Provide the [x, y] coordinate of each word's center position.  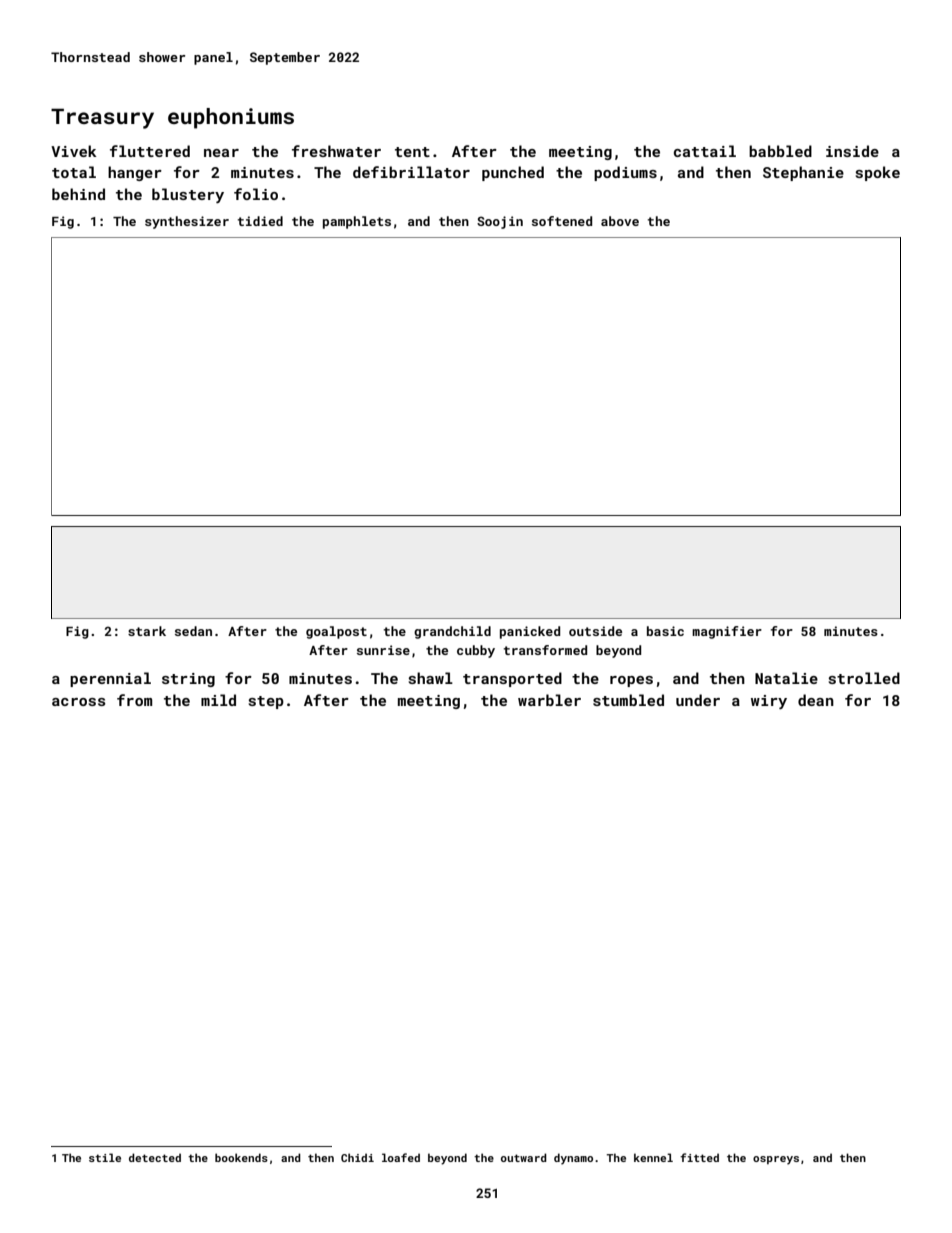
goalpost [336, 632]
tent [412, 152]
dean [816, 700]
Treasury [102, 119]
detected [155, 1157]
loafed [401, 1157]
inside [852, 151]
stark [147, 631]
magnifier [727, 632]
